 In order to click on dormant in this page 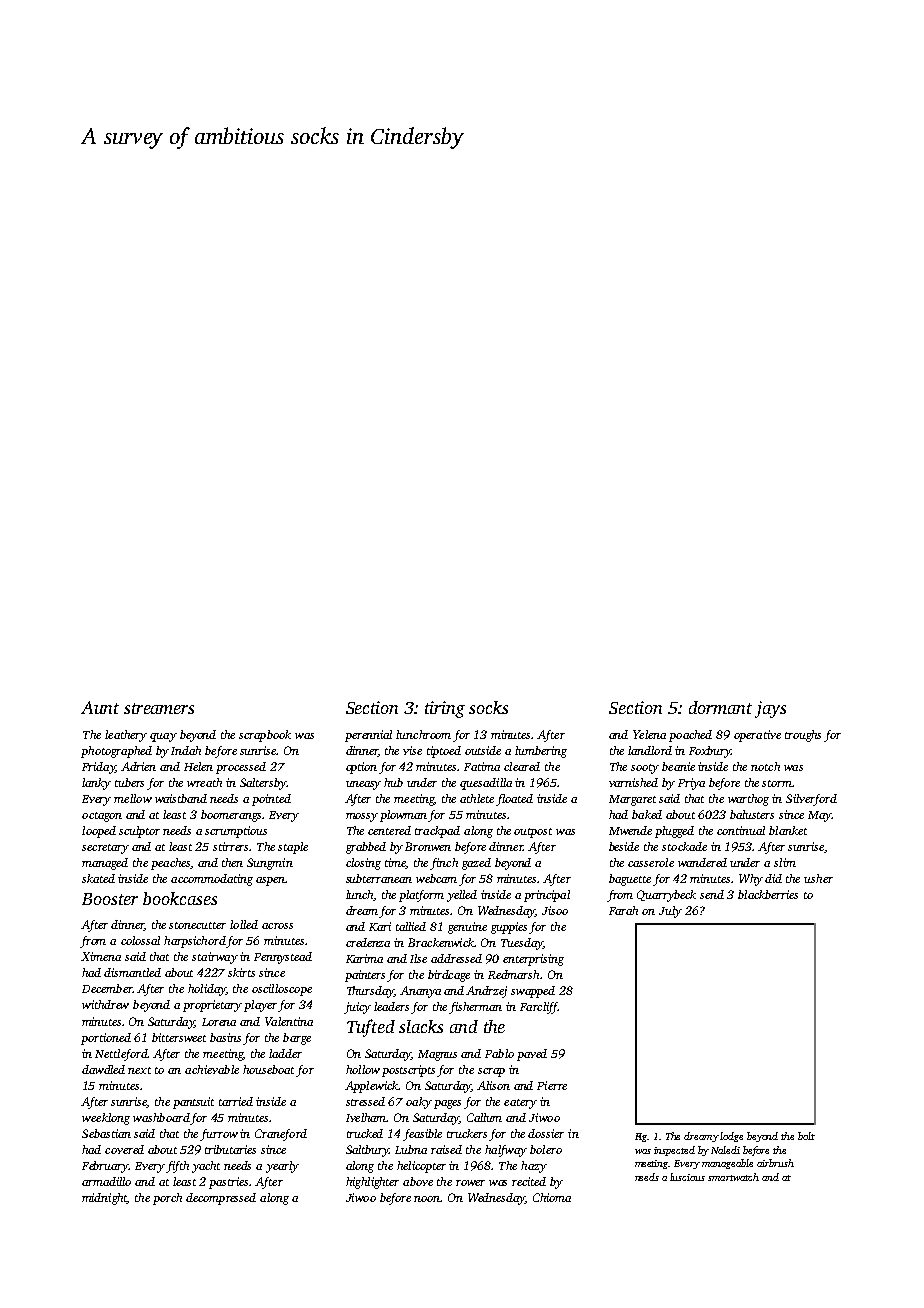, I will do `click(720, 707)`.
